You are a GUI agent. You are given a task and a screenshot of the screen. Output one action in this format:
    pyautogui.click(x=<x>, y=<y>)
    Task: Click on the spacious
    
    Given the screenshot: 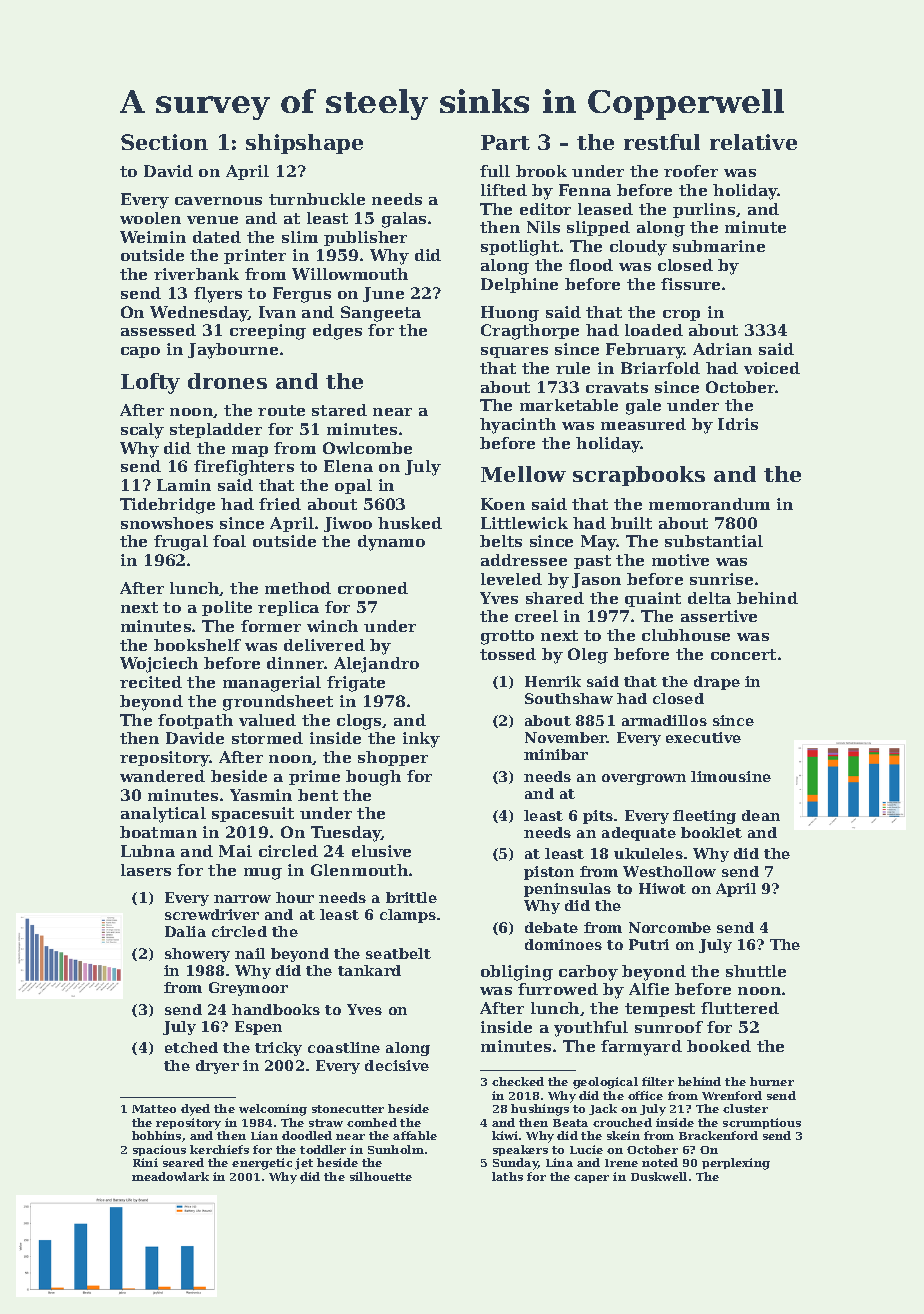 What is the action you would take?
    pyautogui.click(x=159, y=1150)
